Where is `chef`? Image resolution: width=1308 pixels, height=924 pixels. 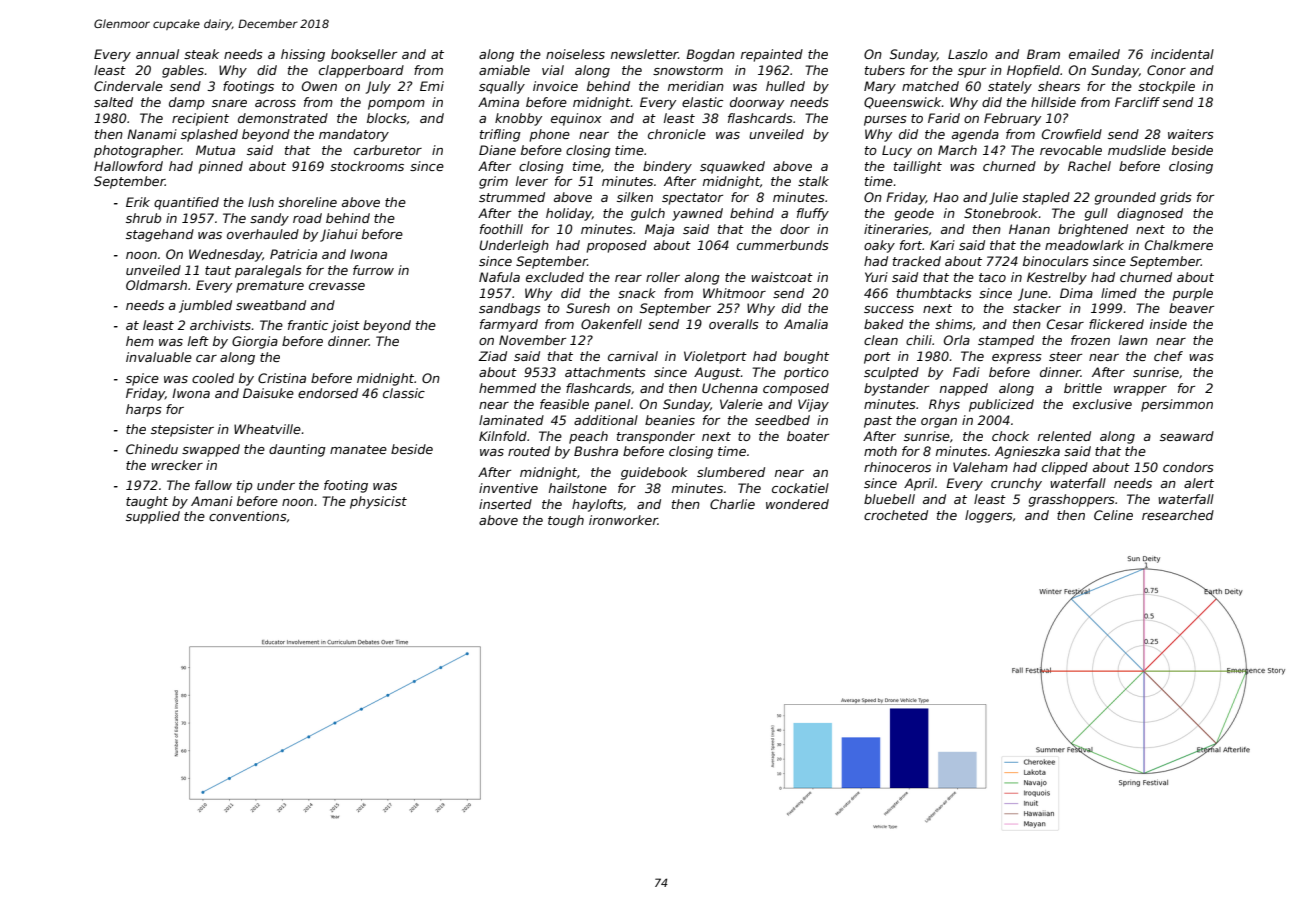
chef is located at coordinates (1168, 356).
